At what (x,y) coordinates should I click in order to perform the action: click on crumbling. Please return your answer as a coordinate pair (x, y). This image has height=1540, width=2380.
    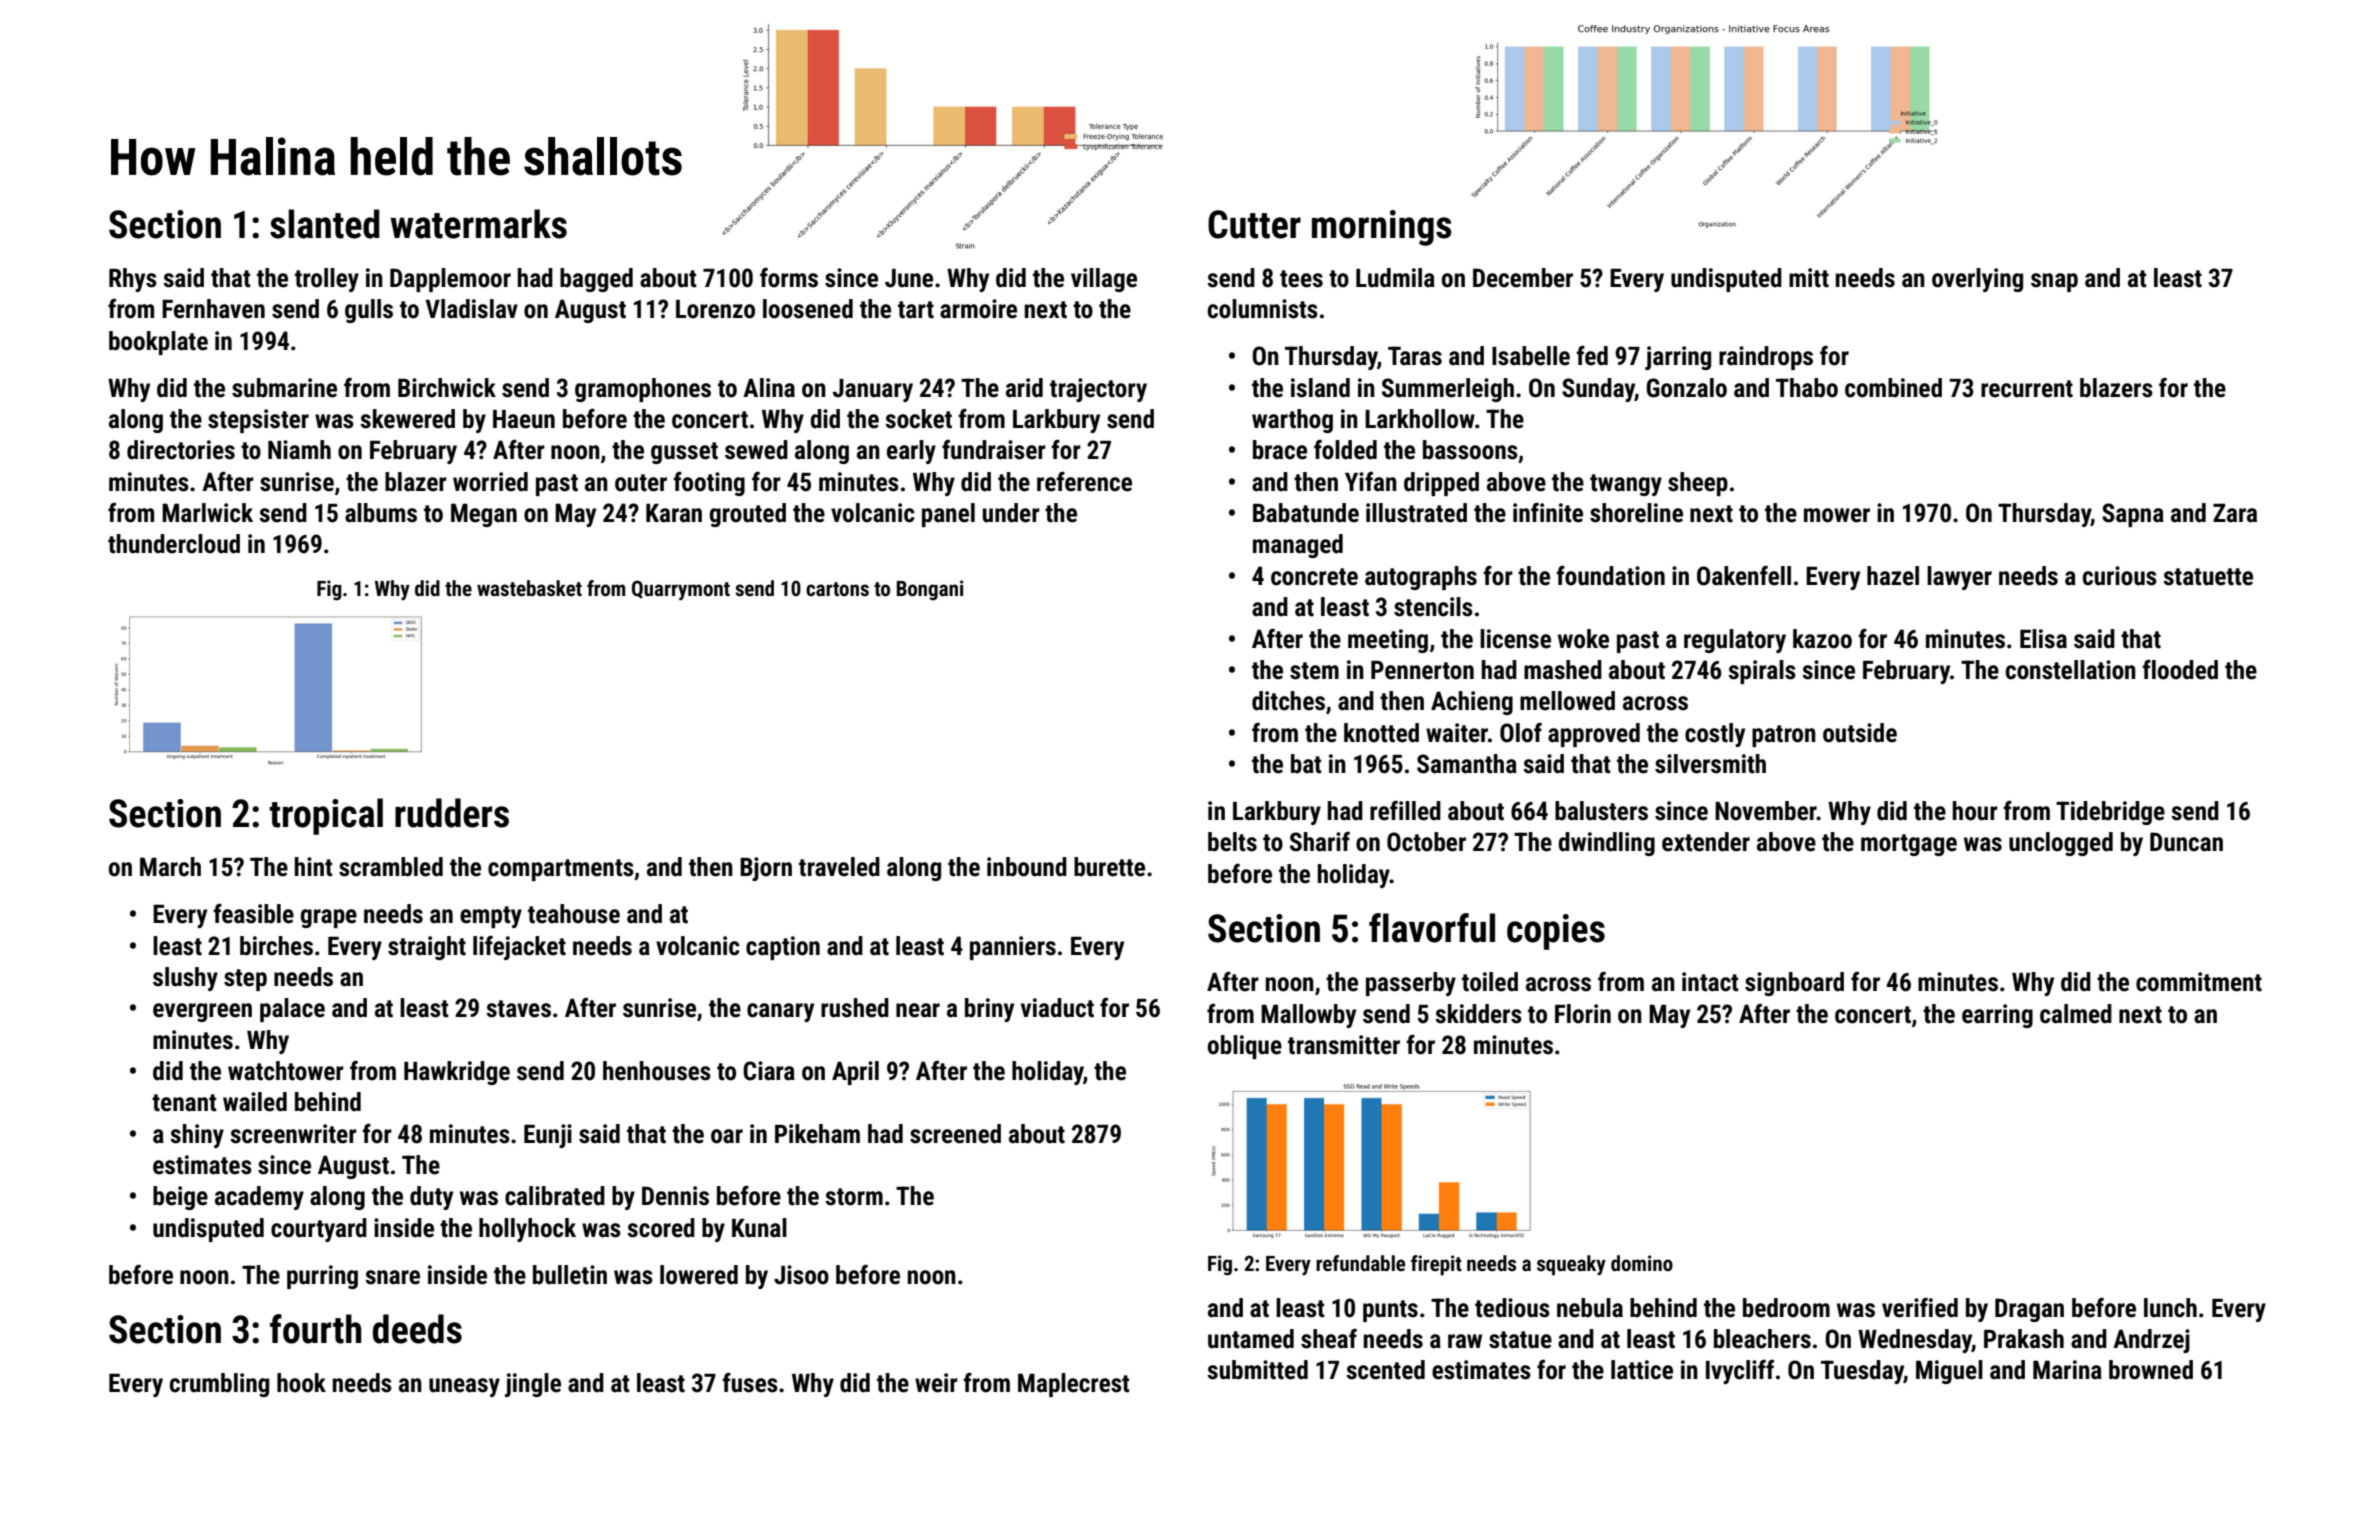
    Looking at the image, I should click on (219, 1385).
